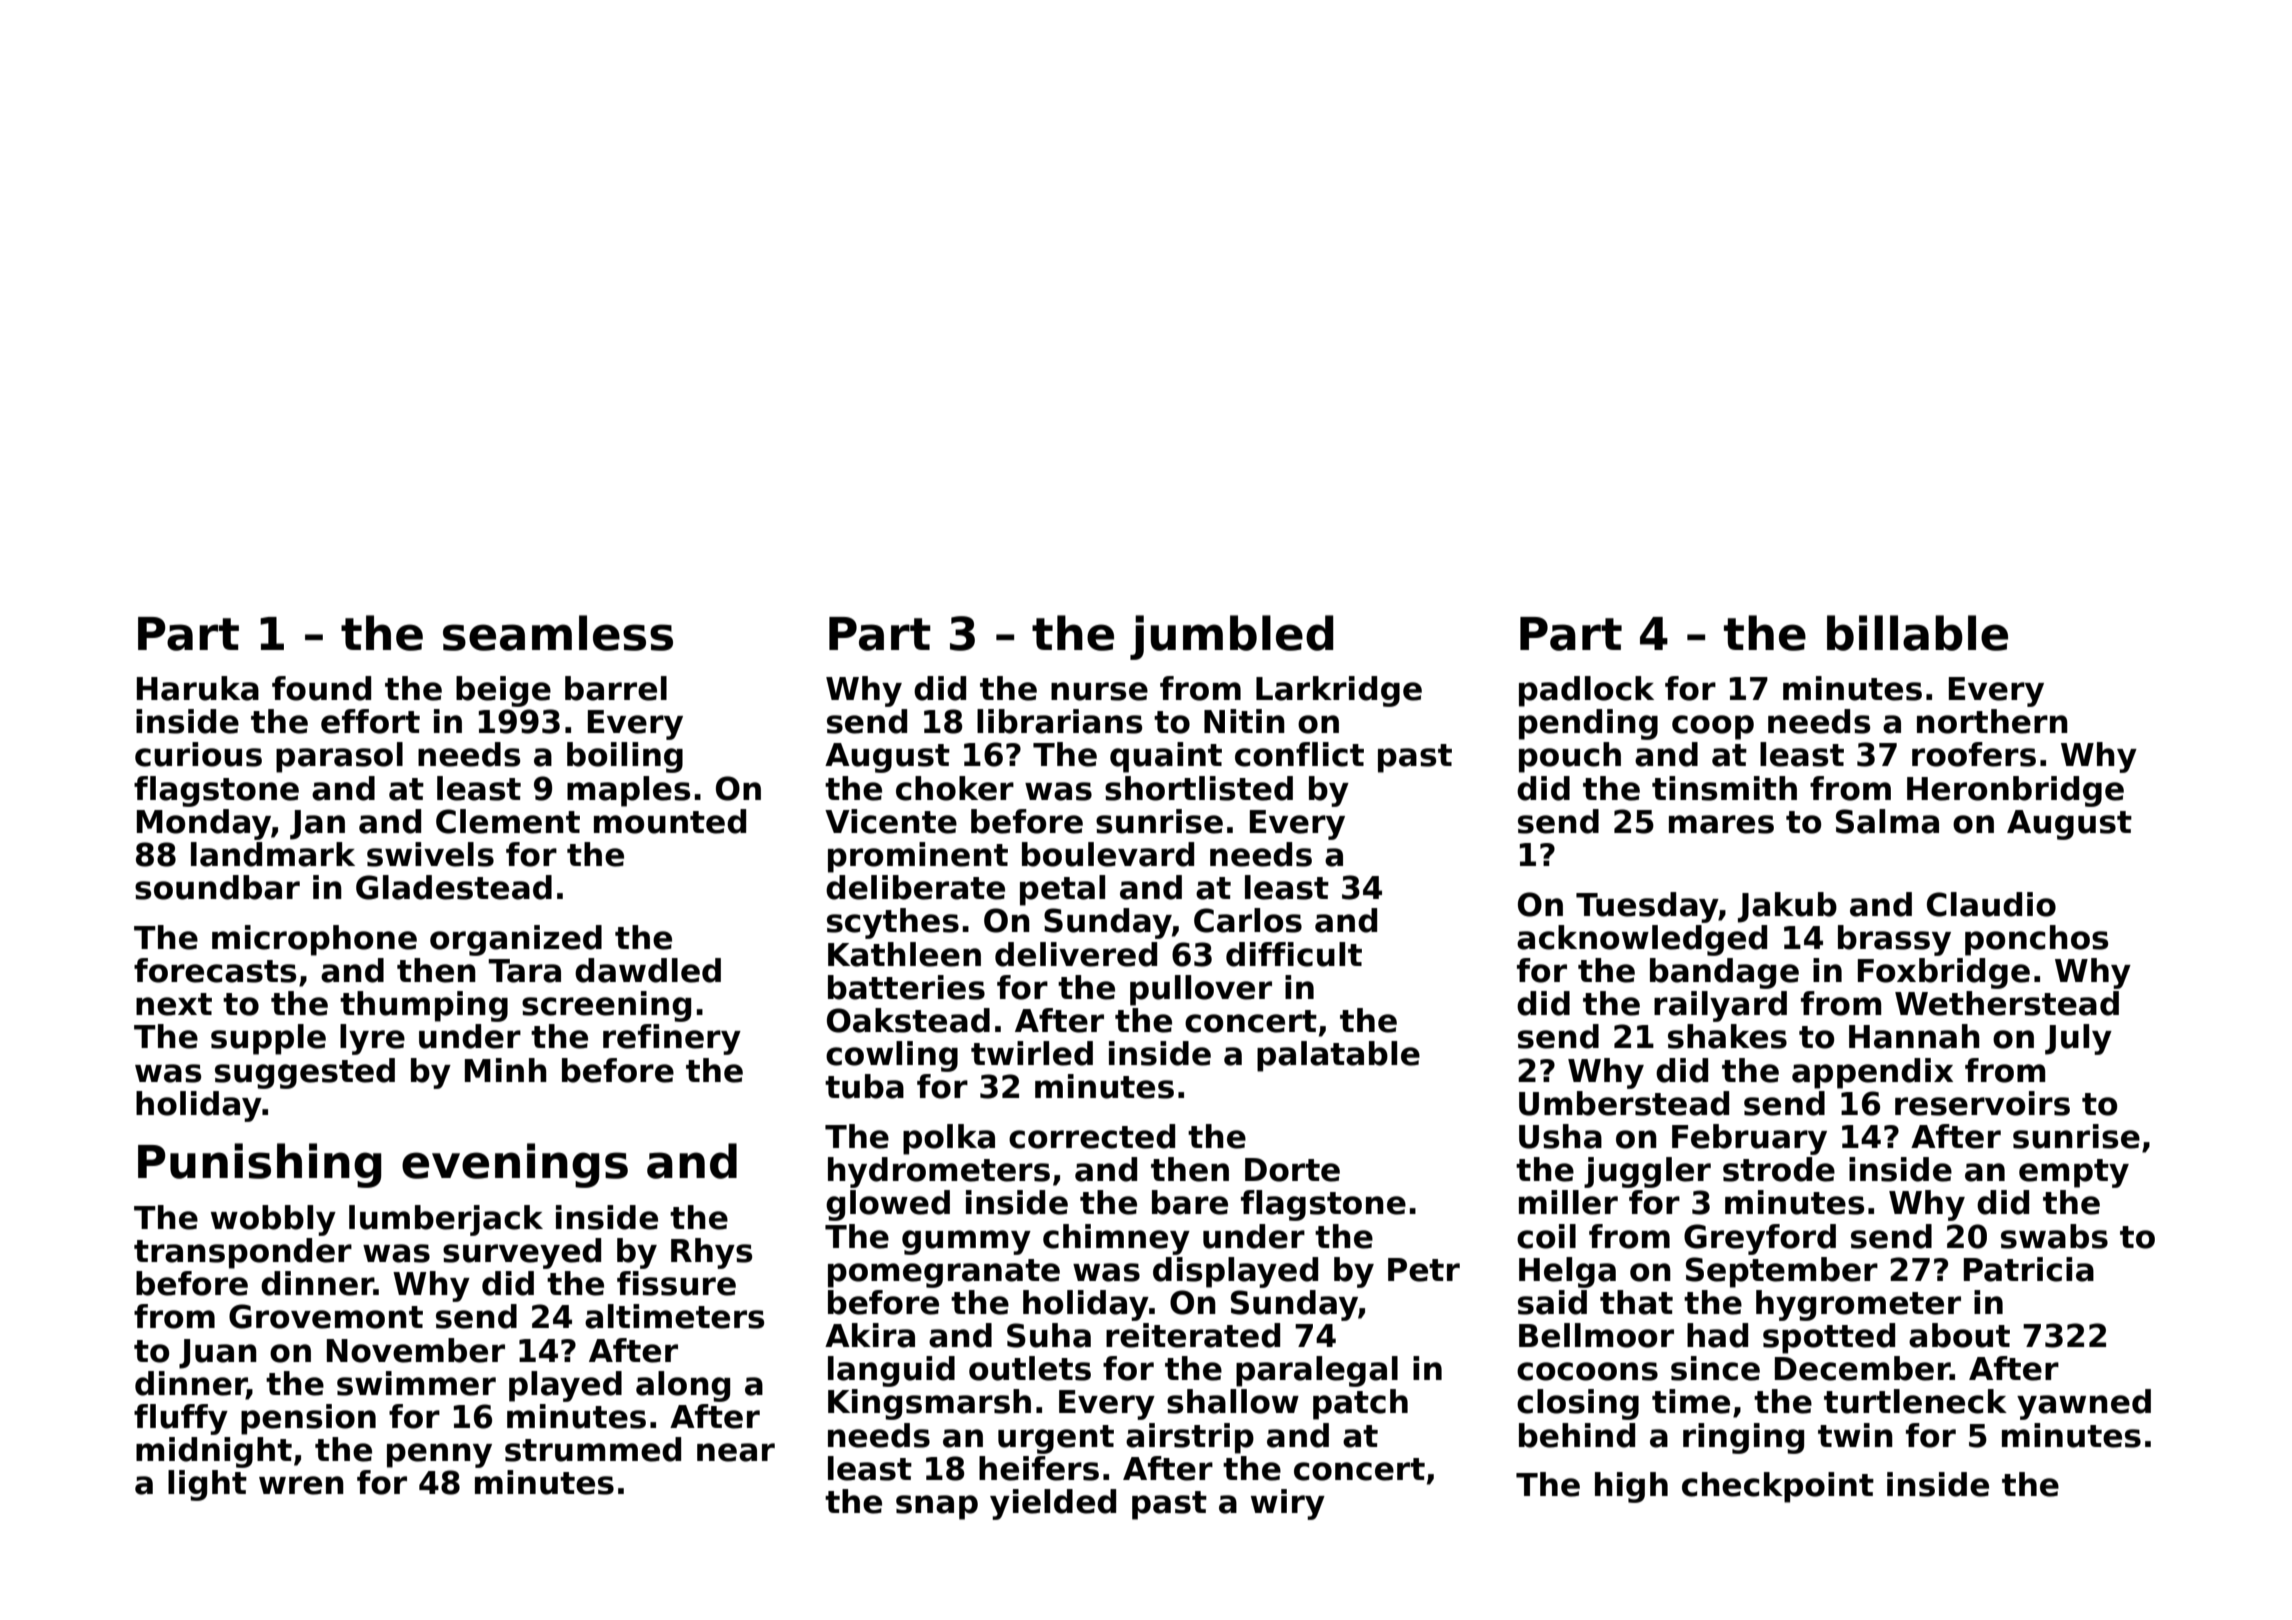 The width and height of the document is (2292, 1620). I want to click on Larkridge, so click(1339, 691).
